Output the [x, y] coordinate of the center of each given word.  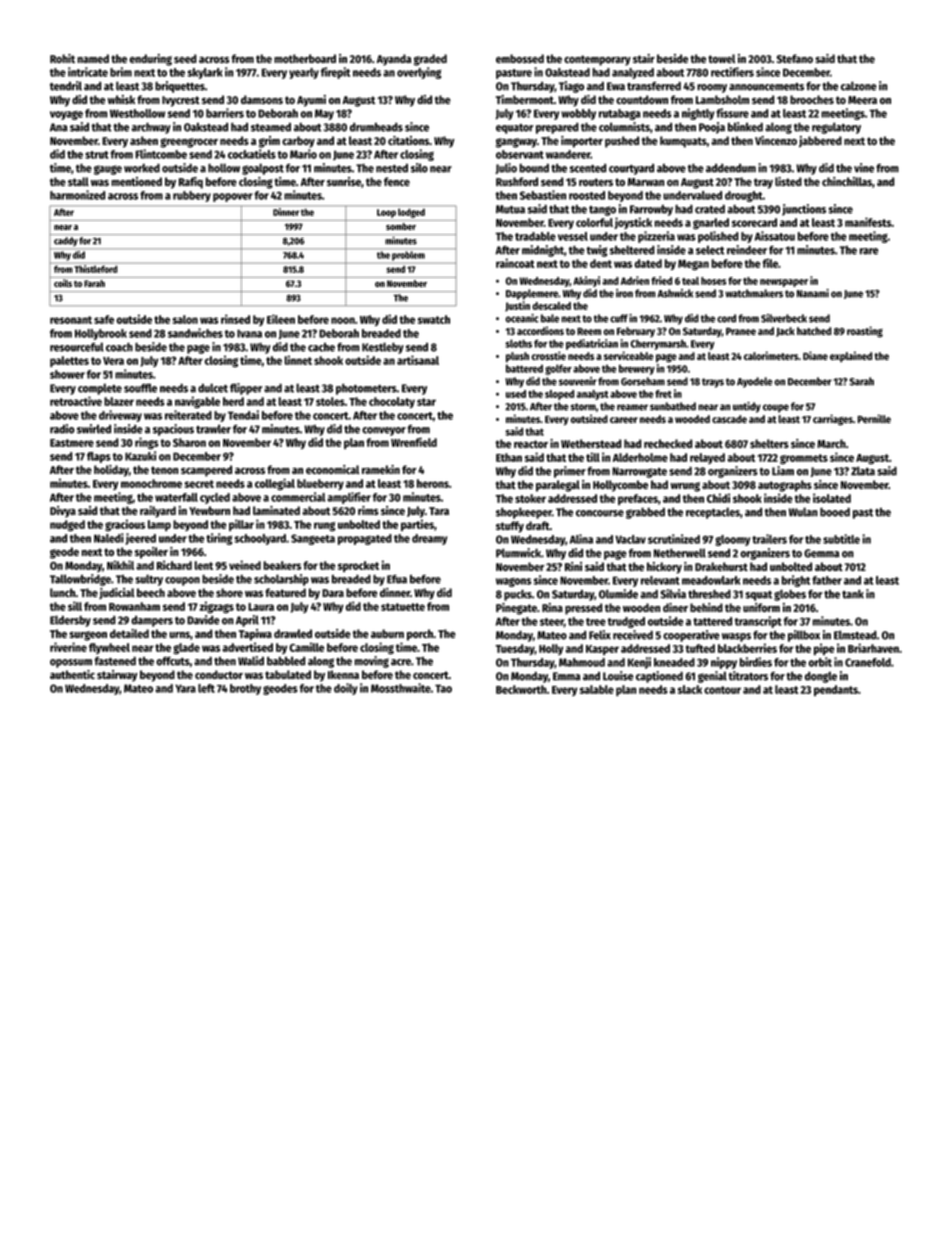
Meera [862, 100]
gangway [516, 143]
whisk [121, 99]
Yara [185, 688]
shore [229, 592]
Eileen [281, 319]
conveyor [384, 431]
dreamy [430, 539]
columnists [624, 127]
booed [835, 512]
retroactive [76, 401]
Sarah [861, 381]
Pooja [712, 128]
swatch [434, 319]
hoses [714, 281]
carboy [298, 142]
